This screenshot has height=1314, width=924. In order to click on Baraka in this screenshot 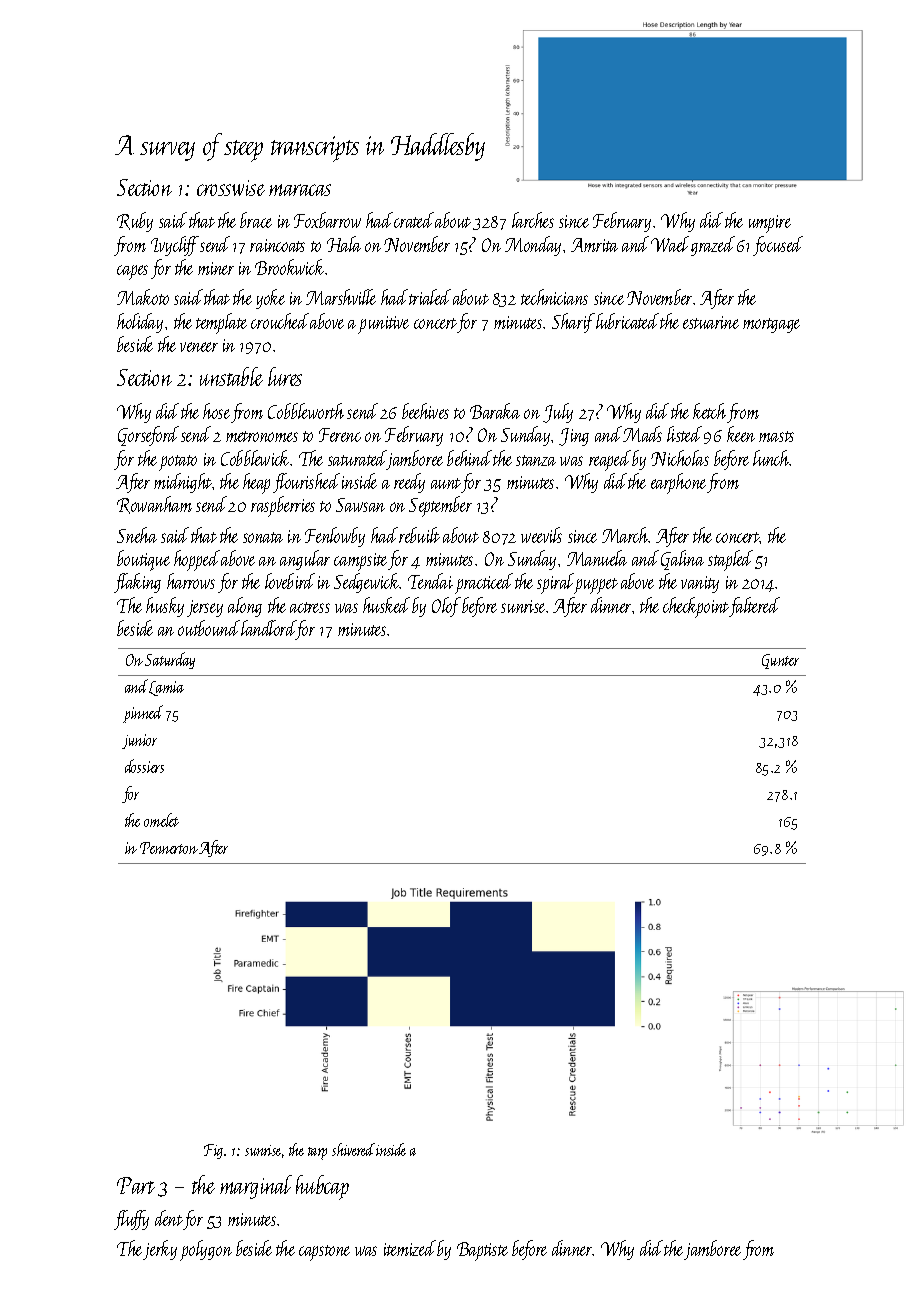, I will do `click(495, 411)`.
